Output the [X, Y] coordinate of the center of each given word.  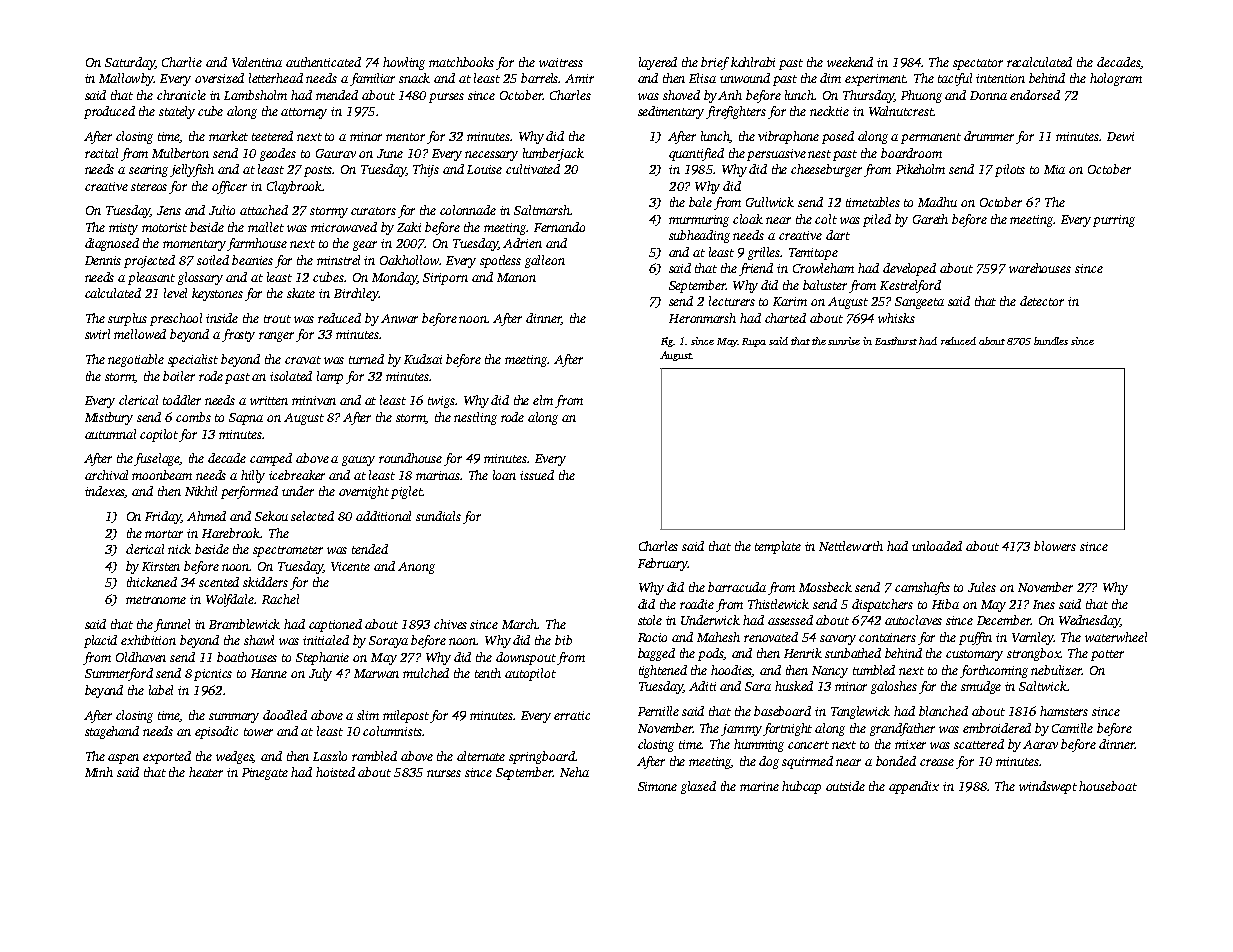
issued [537, 475]
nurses [444, 773]
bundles [1051, 341]
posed [838, 137]
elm [543, 400]
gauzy [358, 461]
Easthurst [896, 341]
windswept [1048, 787]
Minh [99, 772]
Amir [579, 78]
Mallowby [126, 79]
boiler [179, 376]
